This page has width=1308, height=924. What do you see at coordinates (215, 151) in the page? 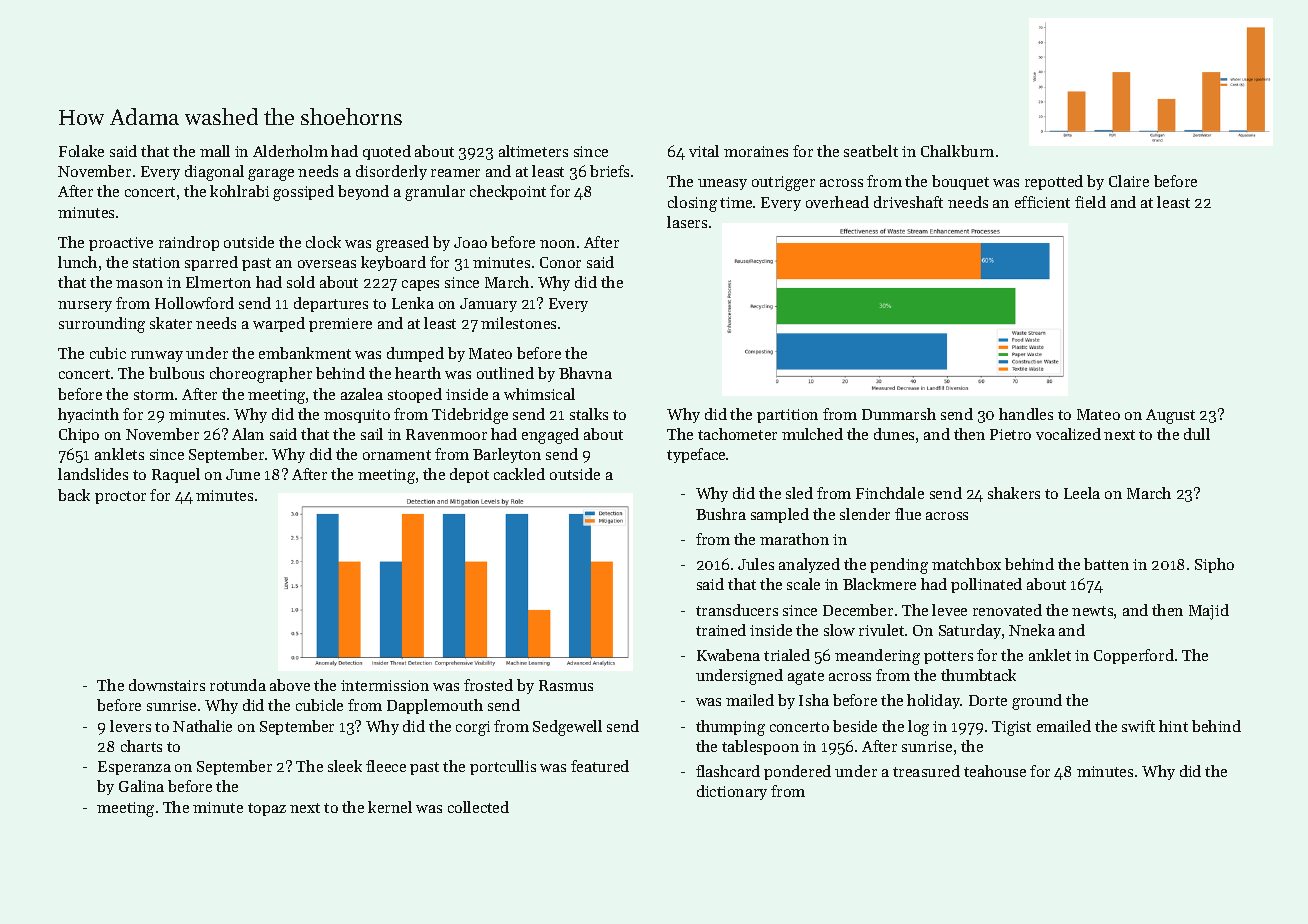
I see `mall` at bounding box center [215, 151].
